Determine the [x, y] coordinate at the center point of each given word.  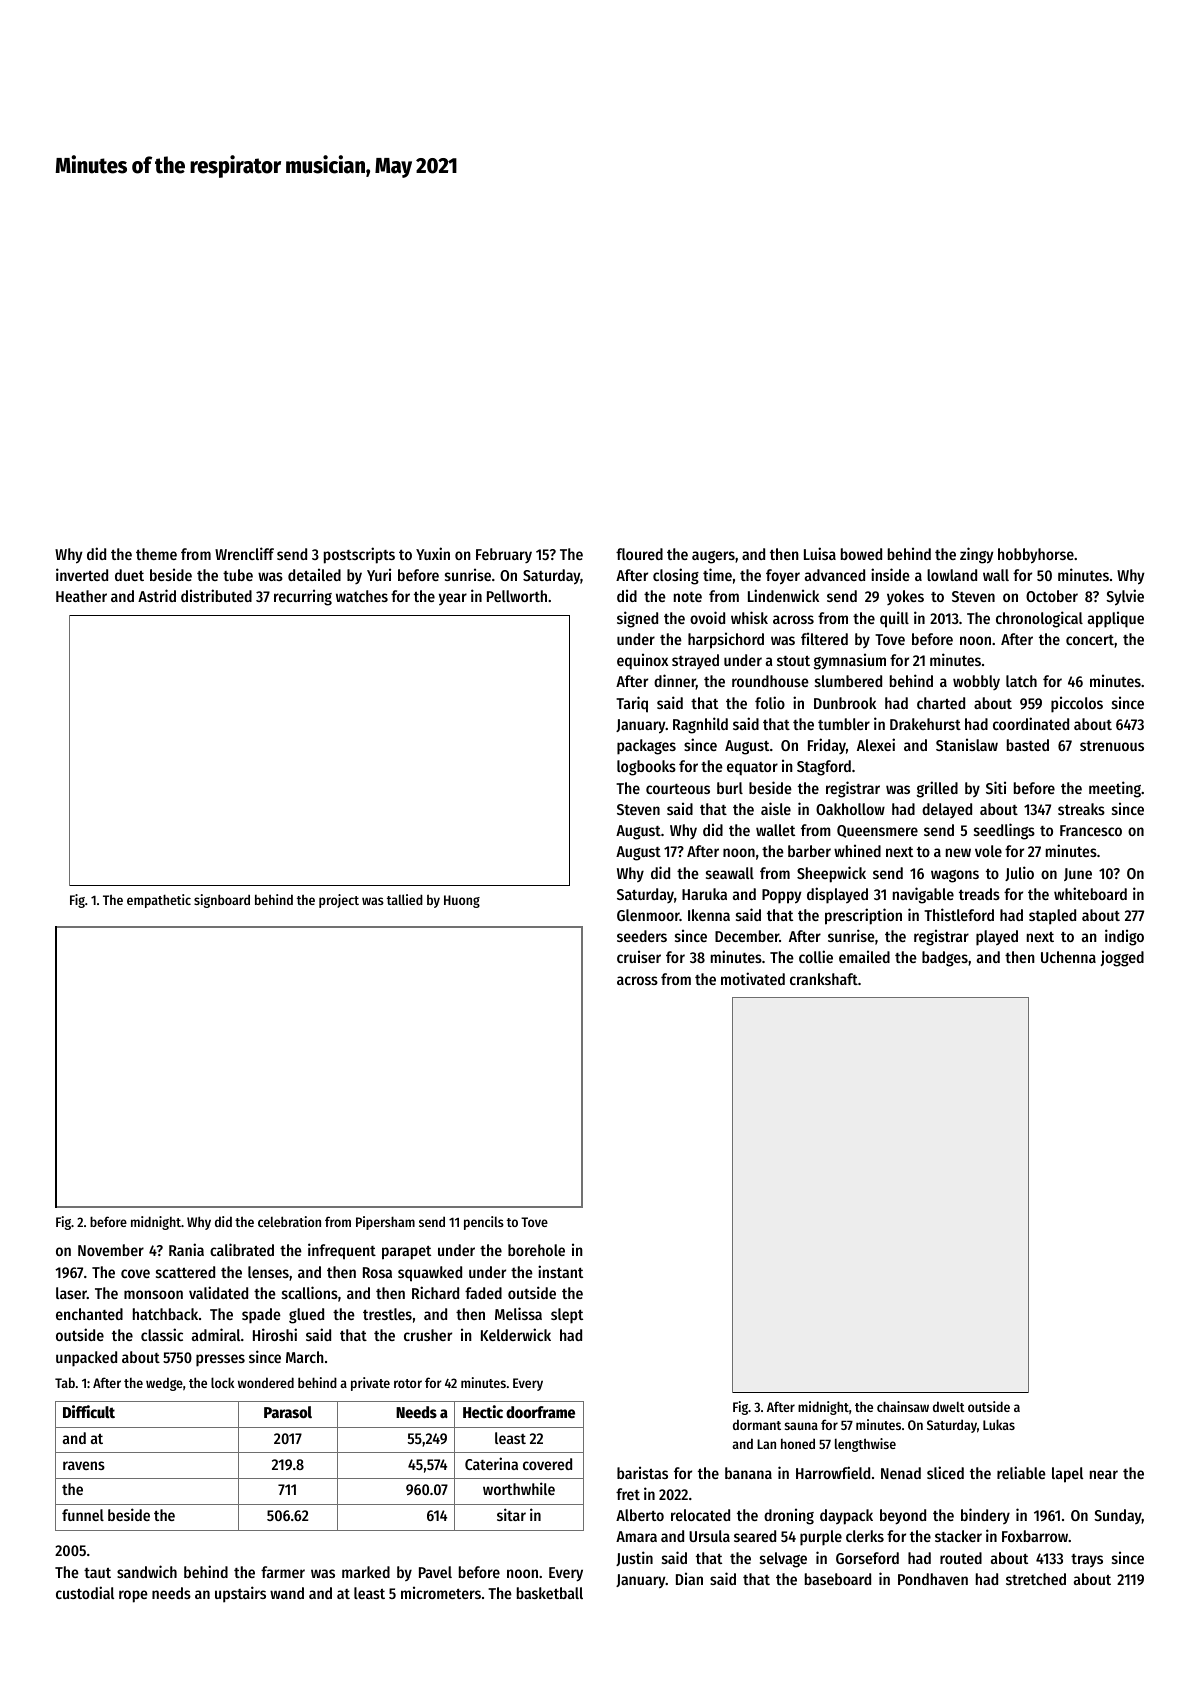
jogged [1122, 958]
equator [752, 769]
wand [287, 1593]
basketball [550, 1593]
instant [560, 1271]
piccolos [1077, 704]
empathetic [159, 901]
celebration [289, 1221]
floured [639, 554]
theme [156, 554]
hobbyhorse [1036, 556]
